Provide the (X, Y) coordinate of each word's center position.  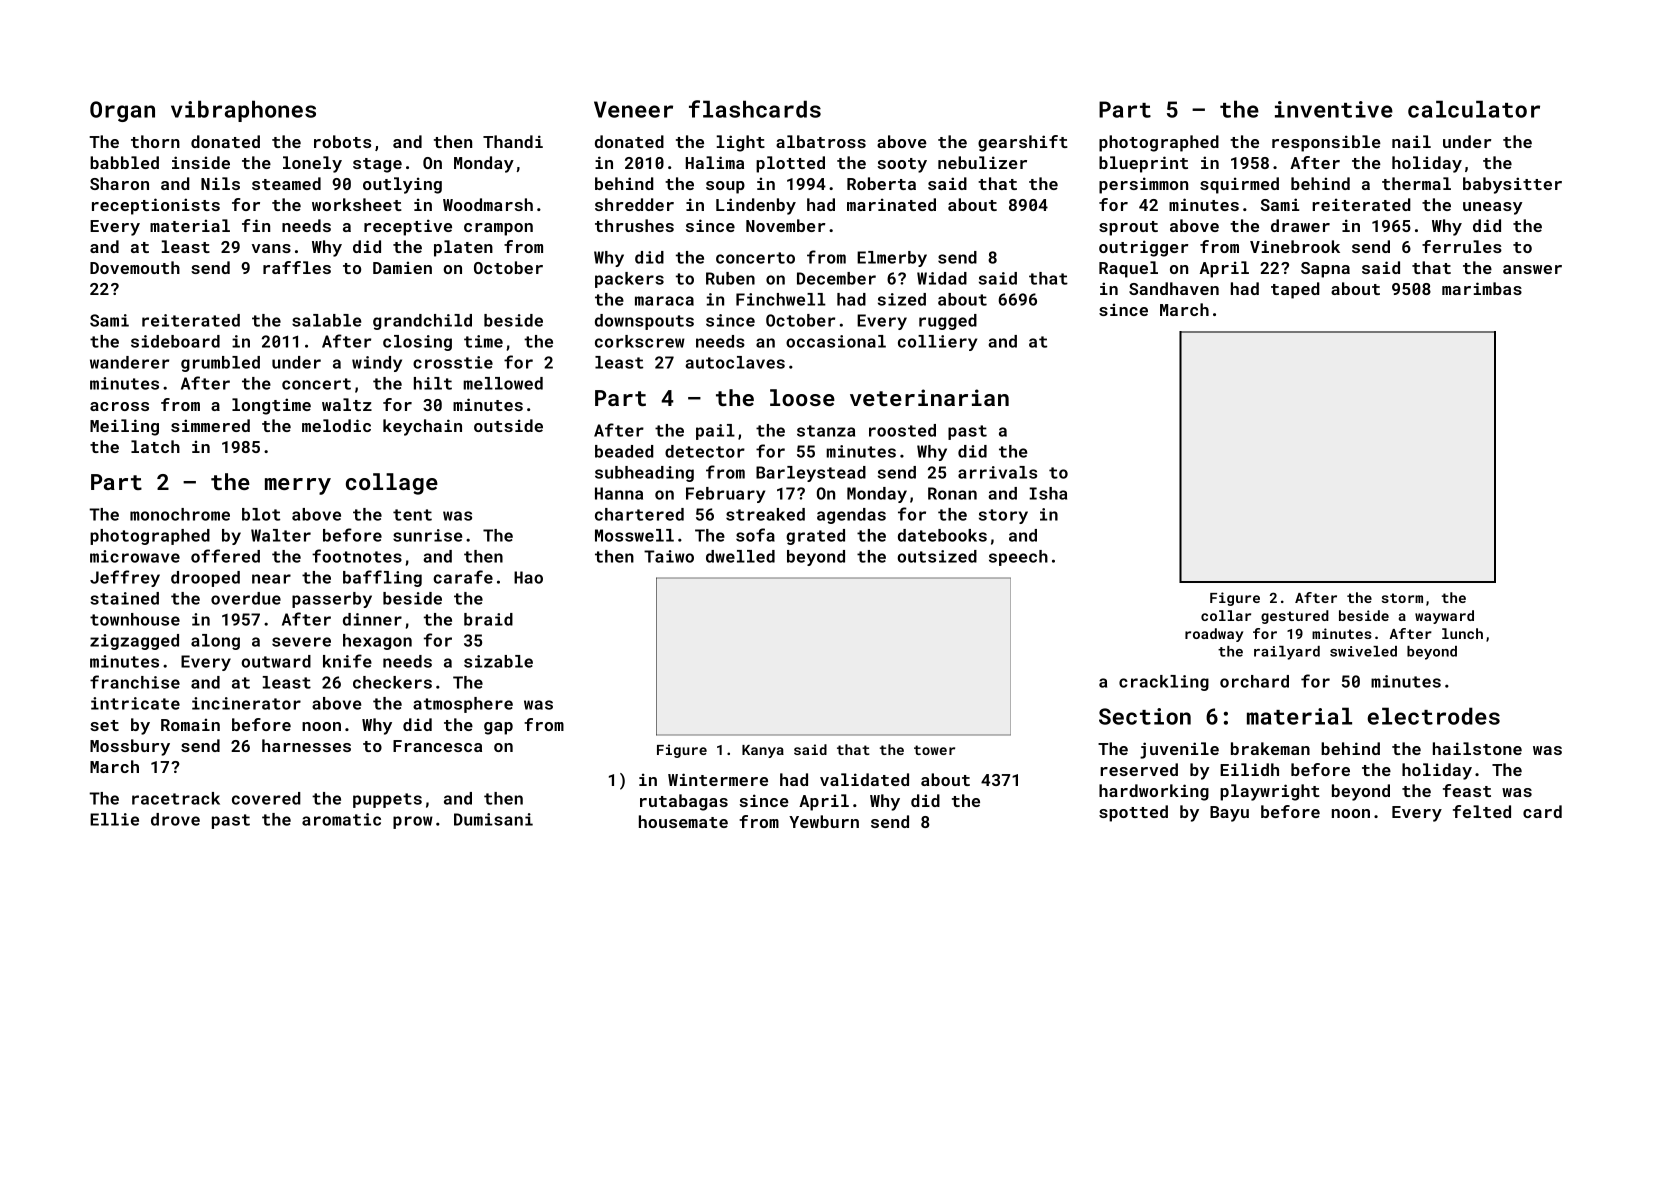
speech (1018, 558)
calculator (1474, 109)
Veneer (633, 109)
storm (1402, 598)
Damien (402, 267)
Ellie (114, 819)
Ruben (730, 278)
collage (392, 484)
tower (934, 750)
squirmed (1239, 185)
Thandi (513, 141)
